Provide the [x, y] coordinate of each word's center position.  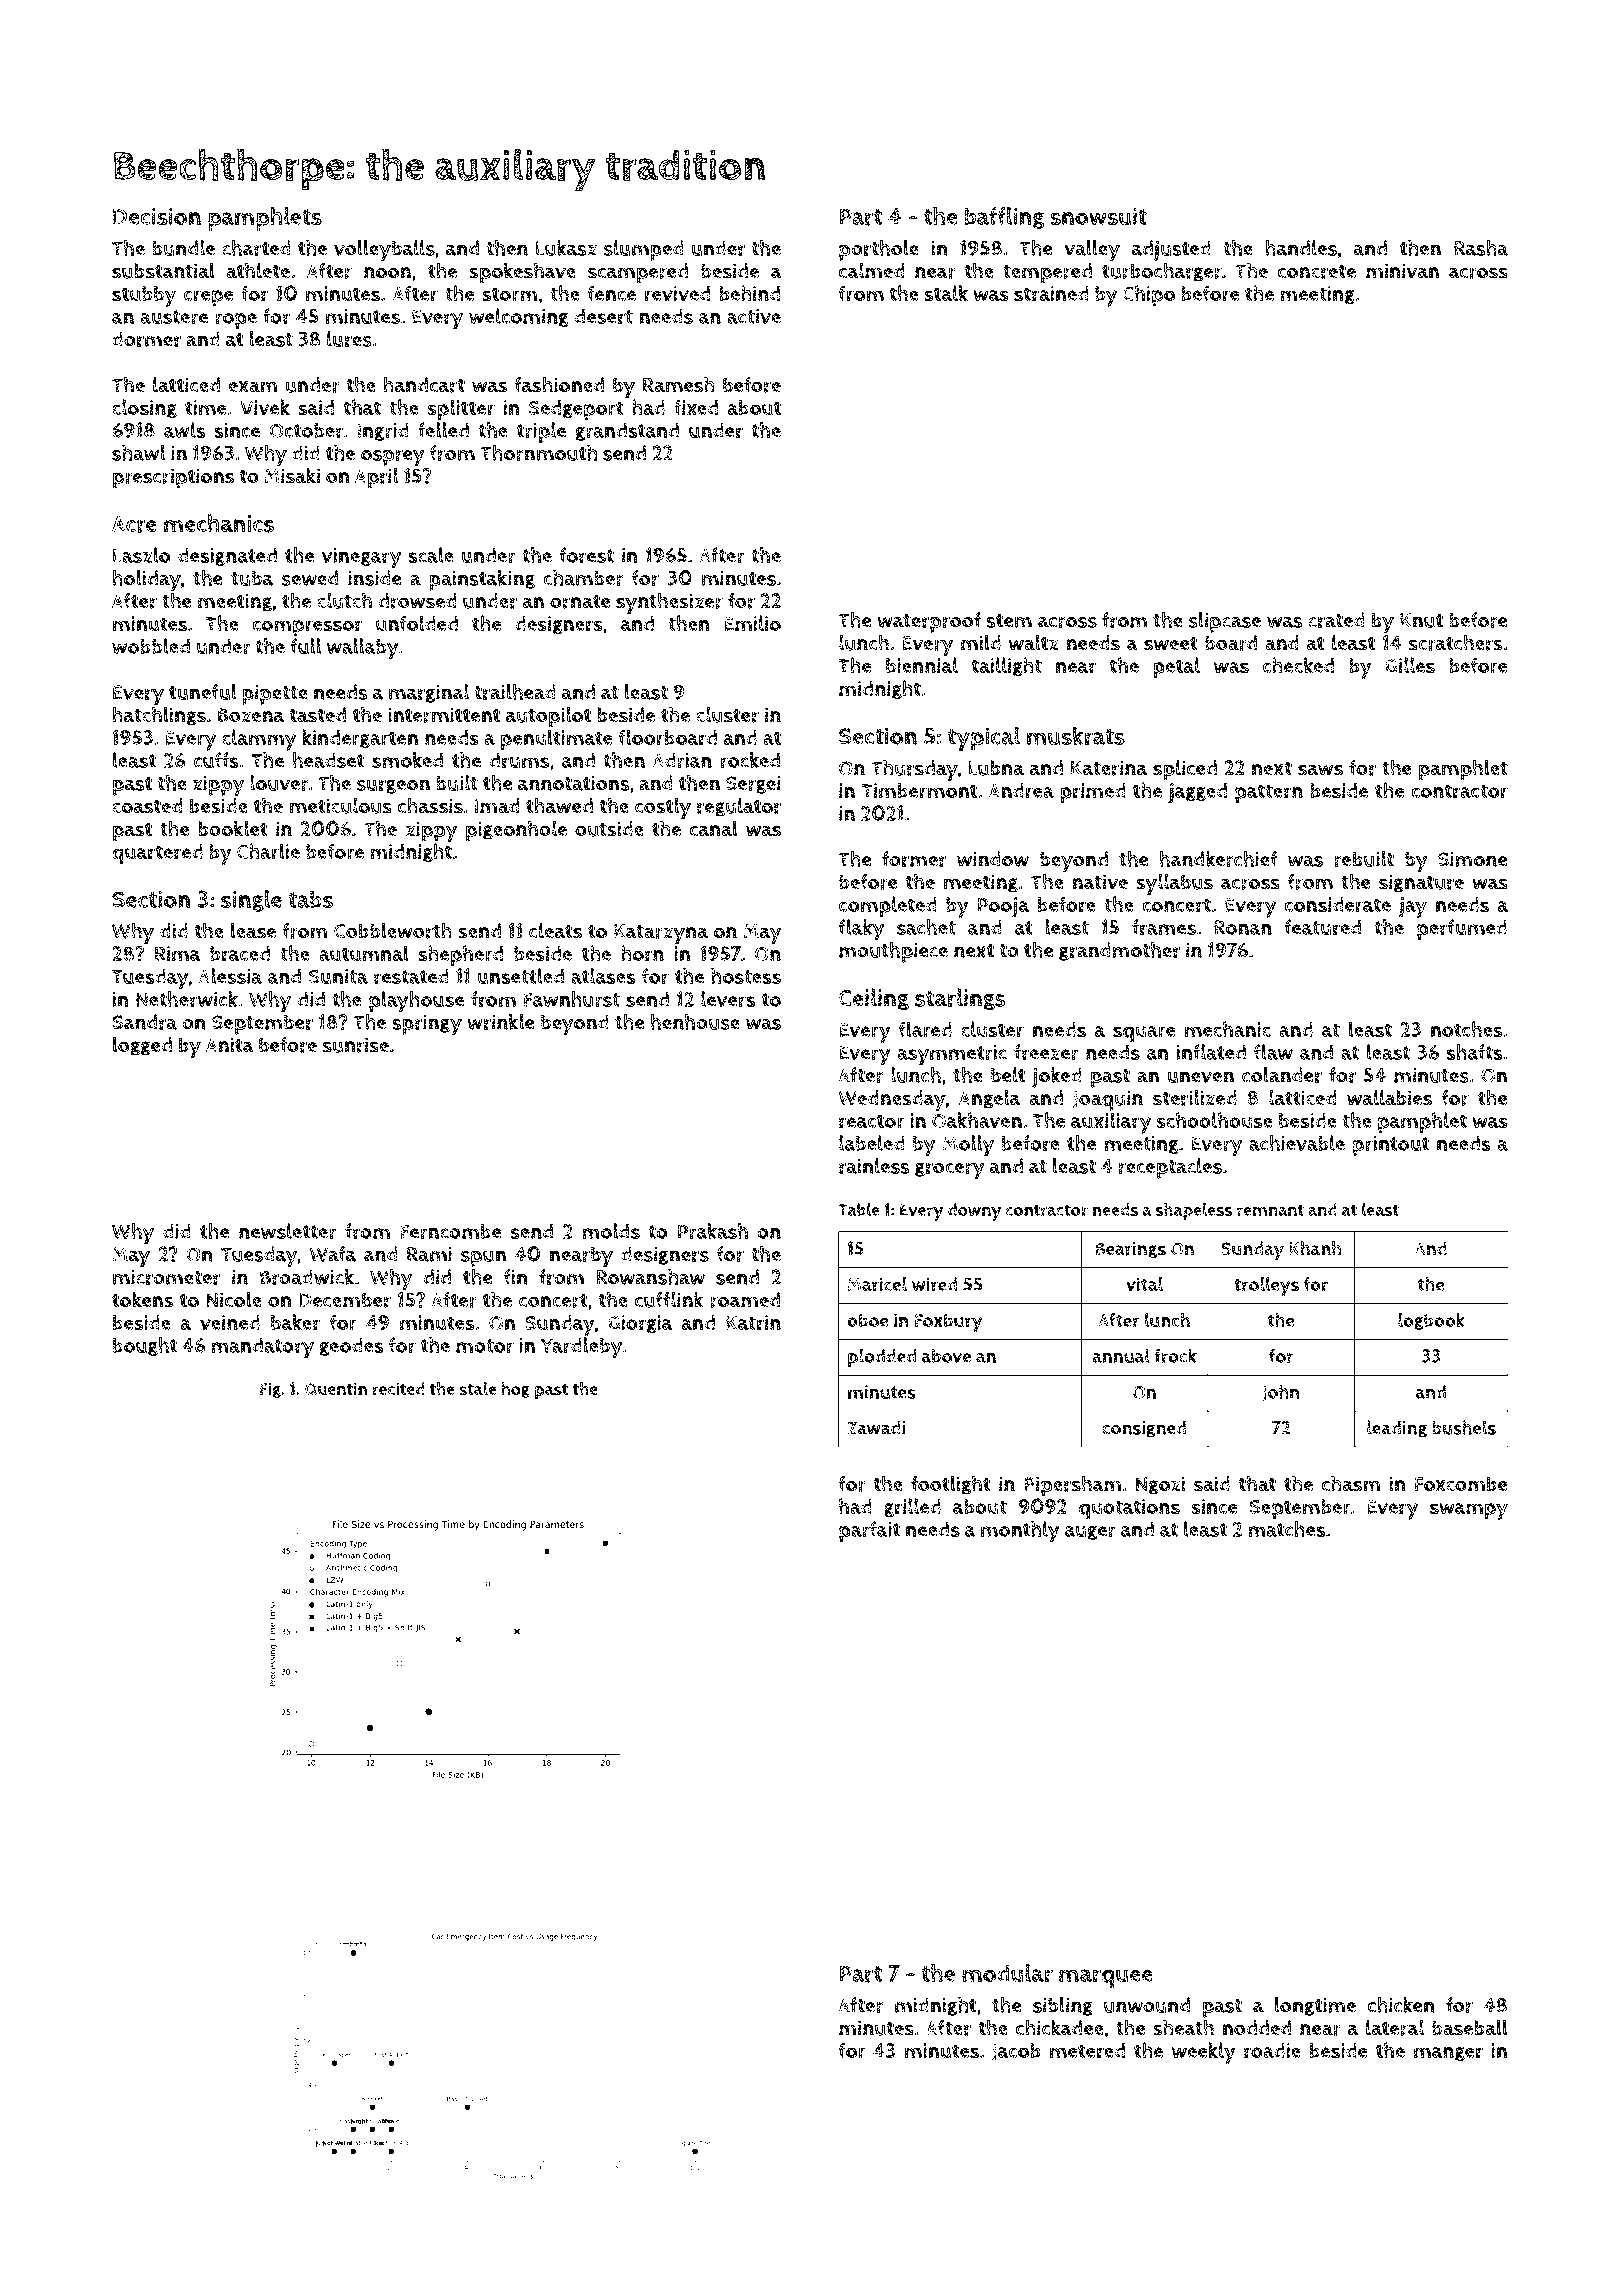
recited [398, 1389]
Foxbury [948, 1322]
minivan [1402, 271]
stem [1009, 621]
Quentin [336, 1389]
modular [1007, 1973]
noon [387, 273]
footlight [951, 1485]
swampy [1469, 1511]
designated [227, 556]
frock [1175, 1356]
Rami [429, 1254]
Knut [1421, 620]
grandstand [627, 431]
